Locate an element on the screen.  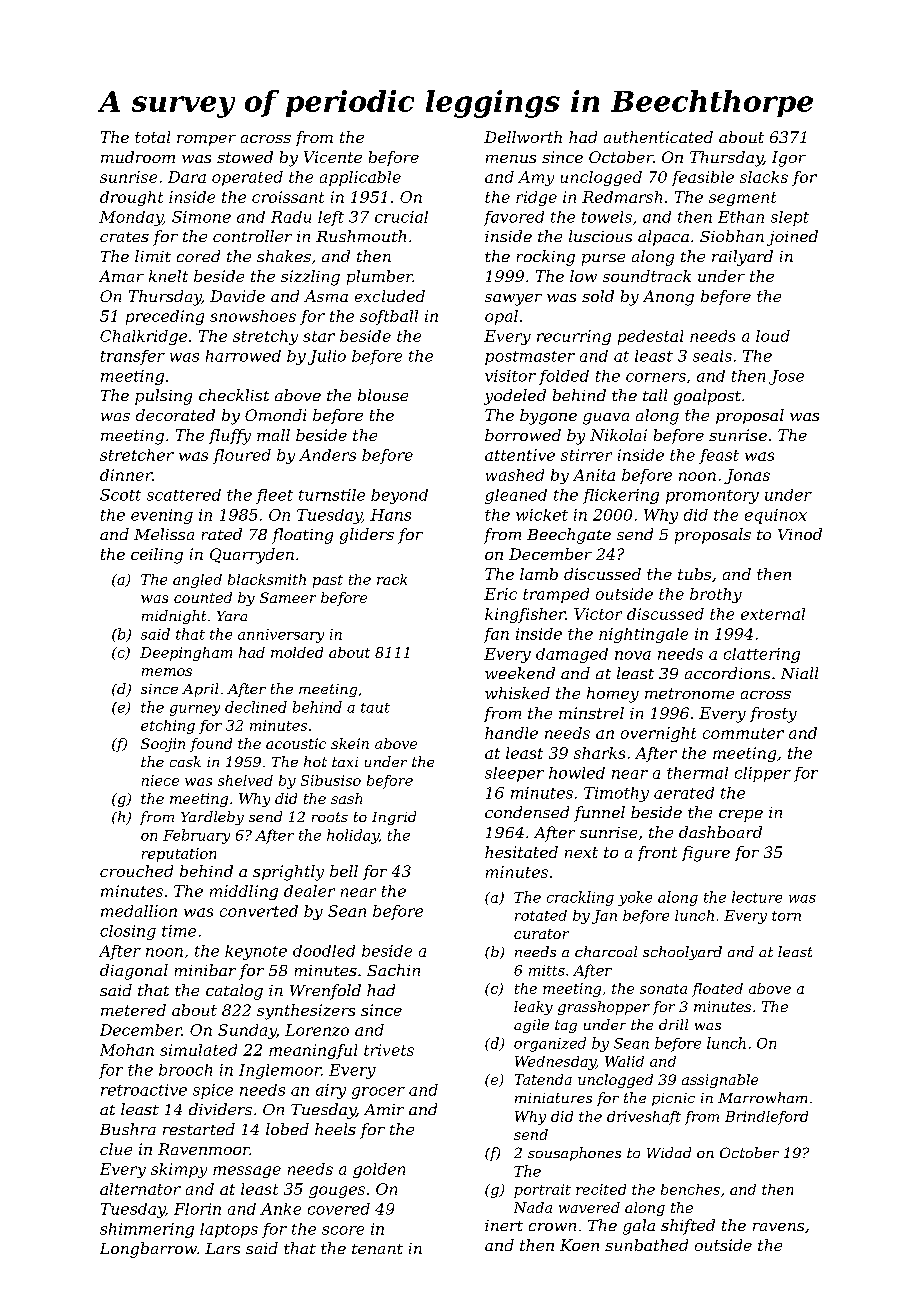
Igor is located at coordinates (789, 159).
